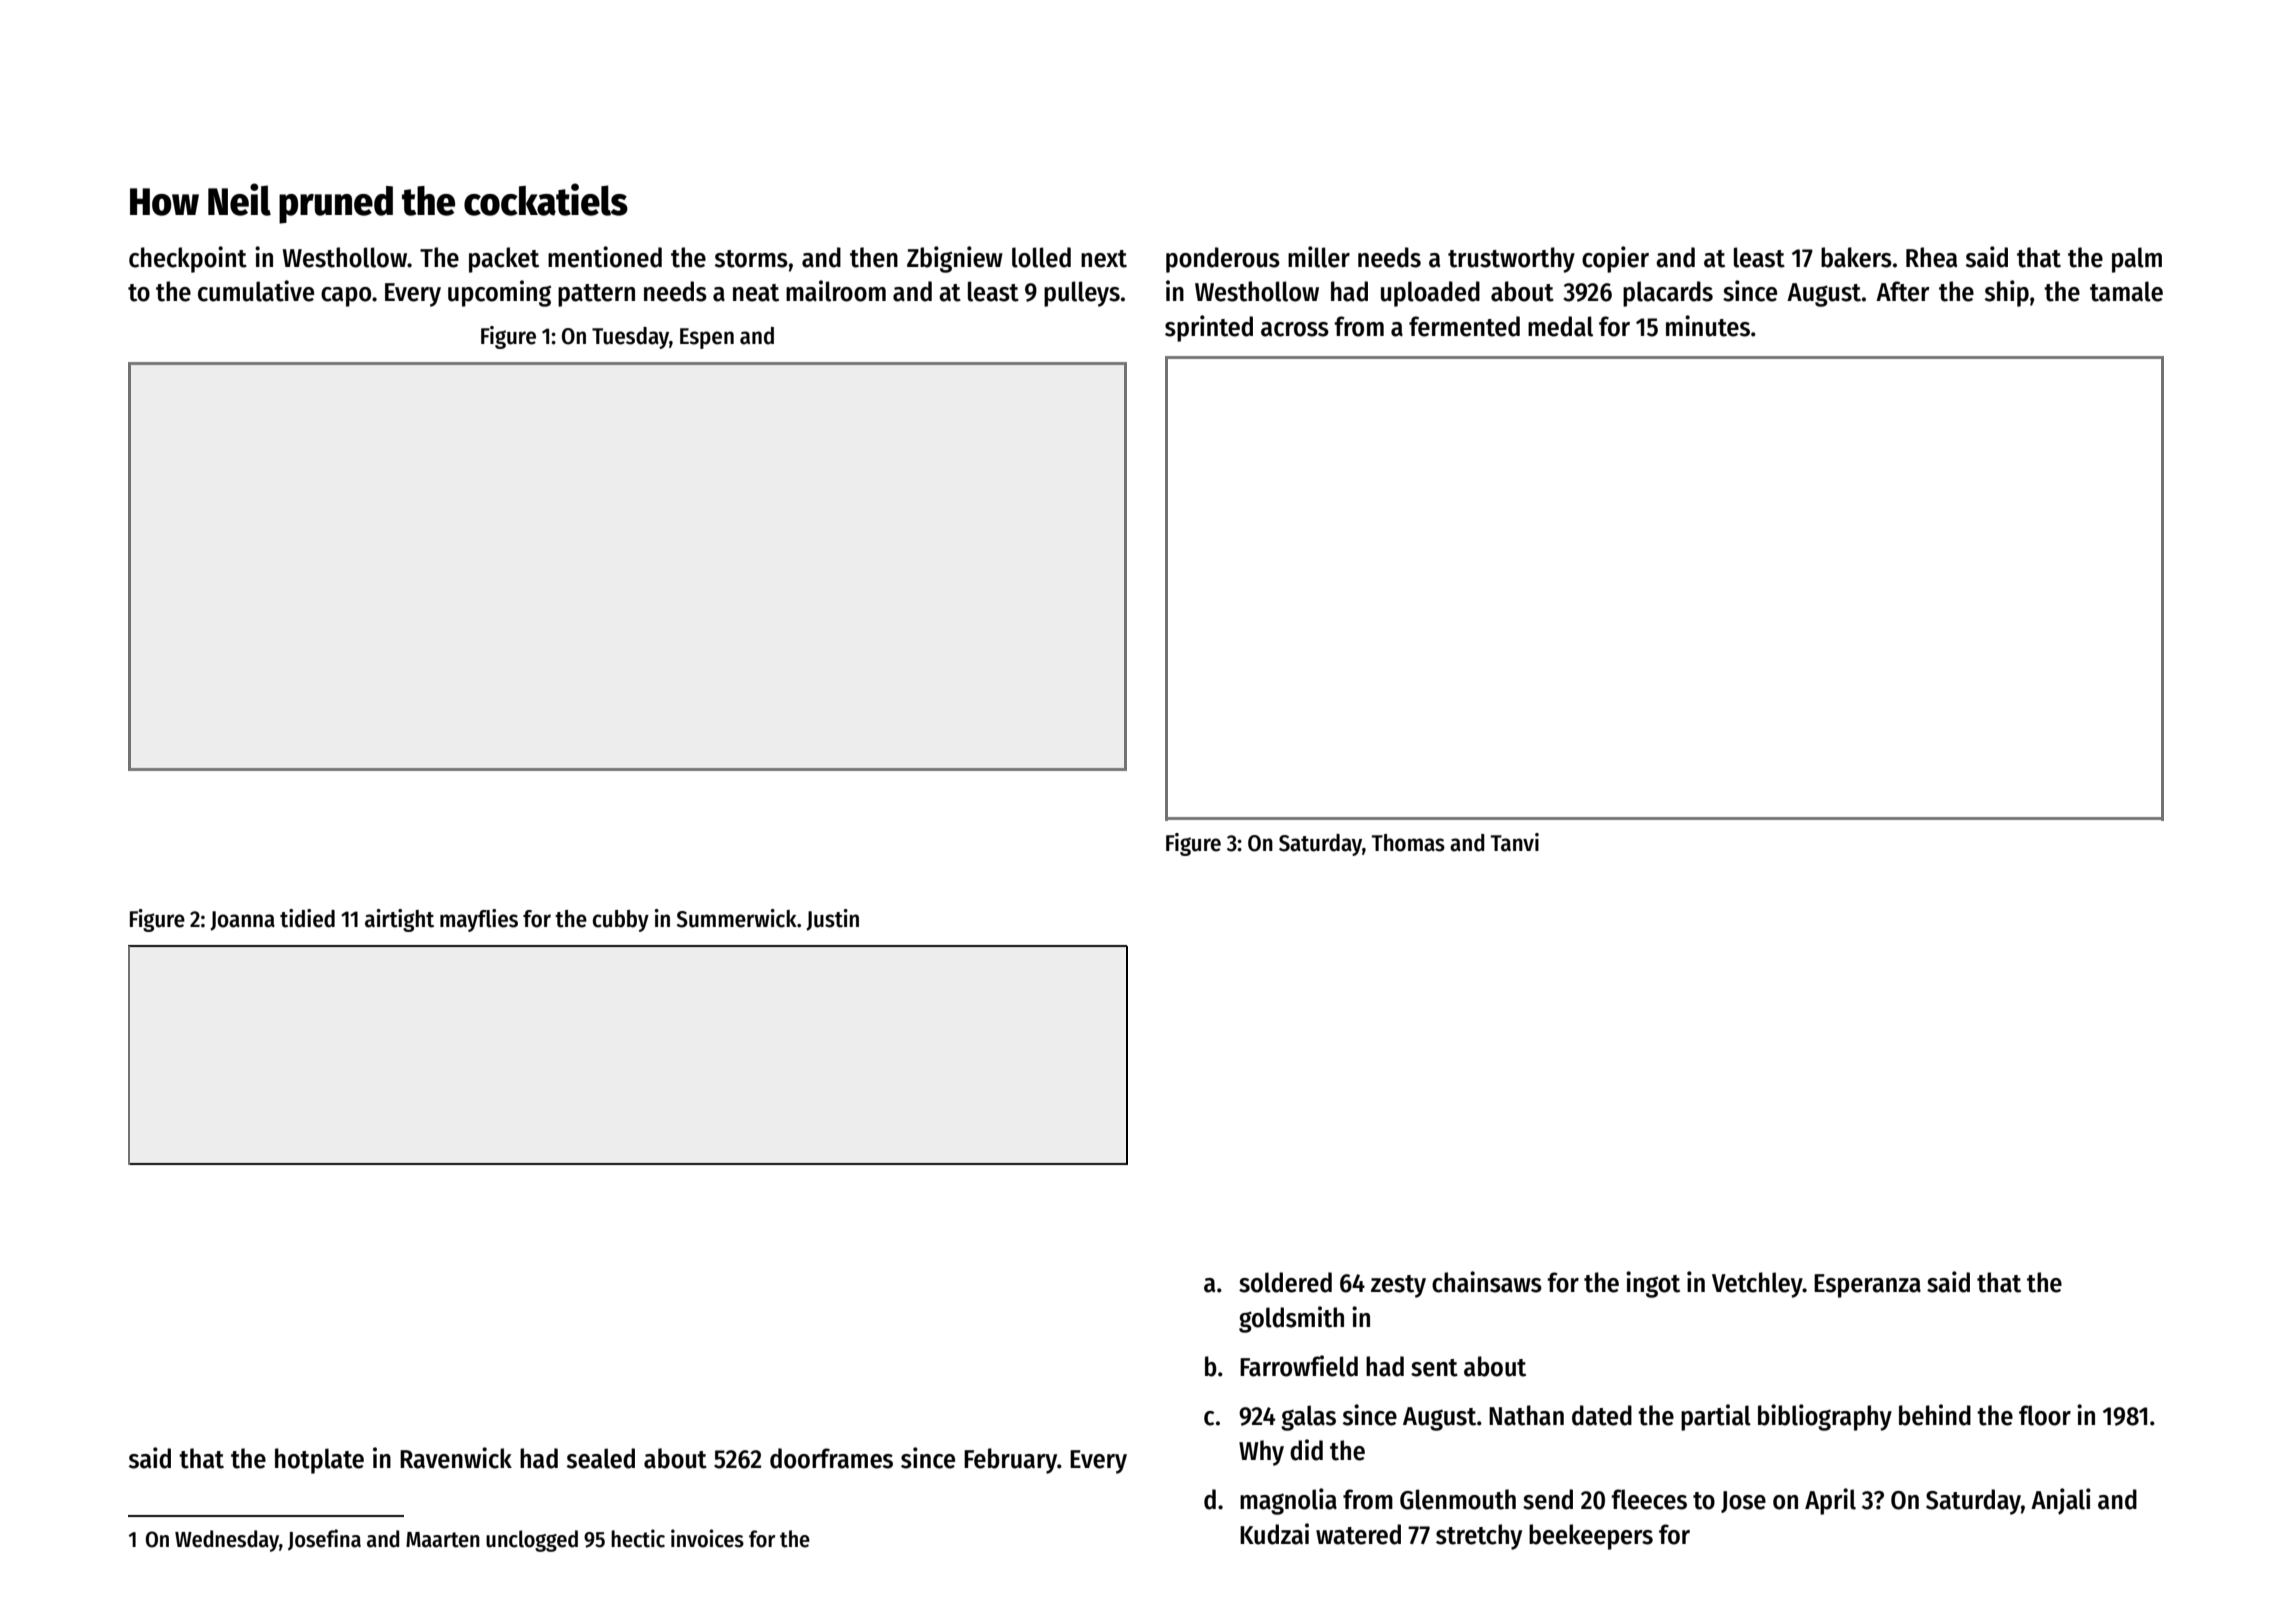 This screenshot has height=1620, width=2292. Describe the element at coordinates (1209, 328) in the screenshot. I see `sprinted` at that location.
